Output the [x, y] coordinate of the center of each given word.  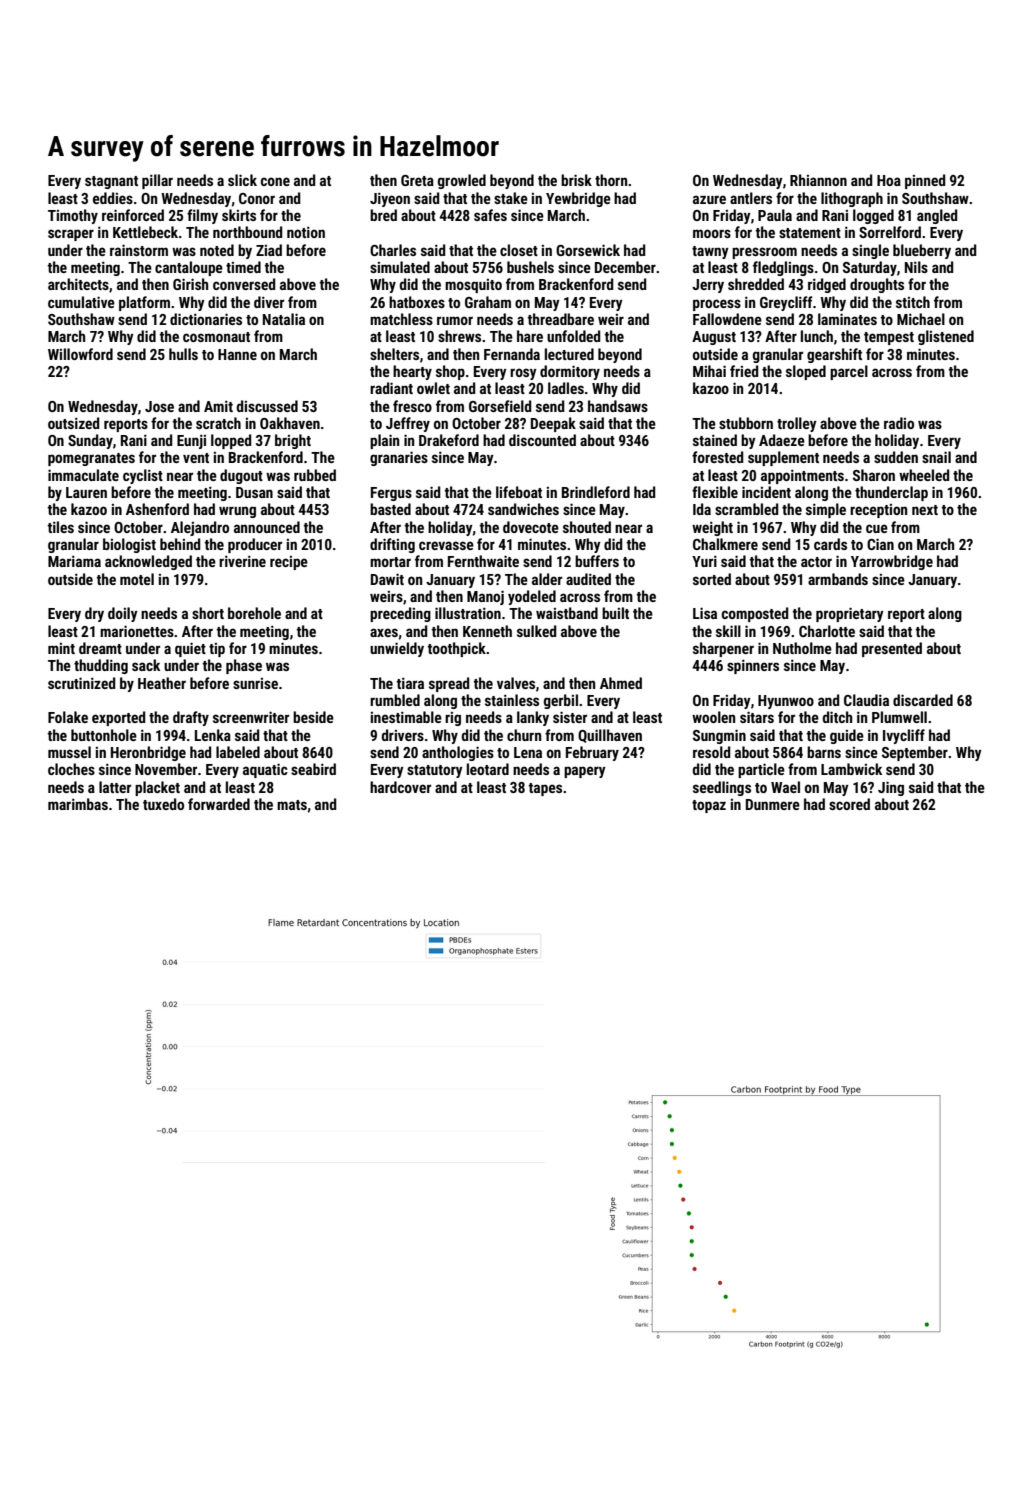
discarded [923, 700]
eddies [113, 198]
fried [744, 371]
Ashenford [157, 509]
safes [490, 215]
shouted [587, 527]
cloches [71, 769]
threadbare [561, 319]
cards [830, 544]
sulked [536, 631]
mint [61, 648]
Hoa [889, 180]
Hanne [237, 354]
